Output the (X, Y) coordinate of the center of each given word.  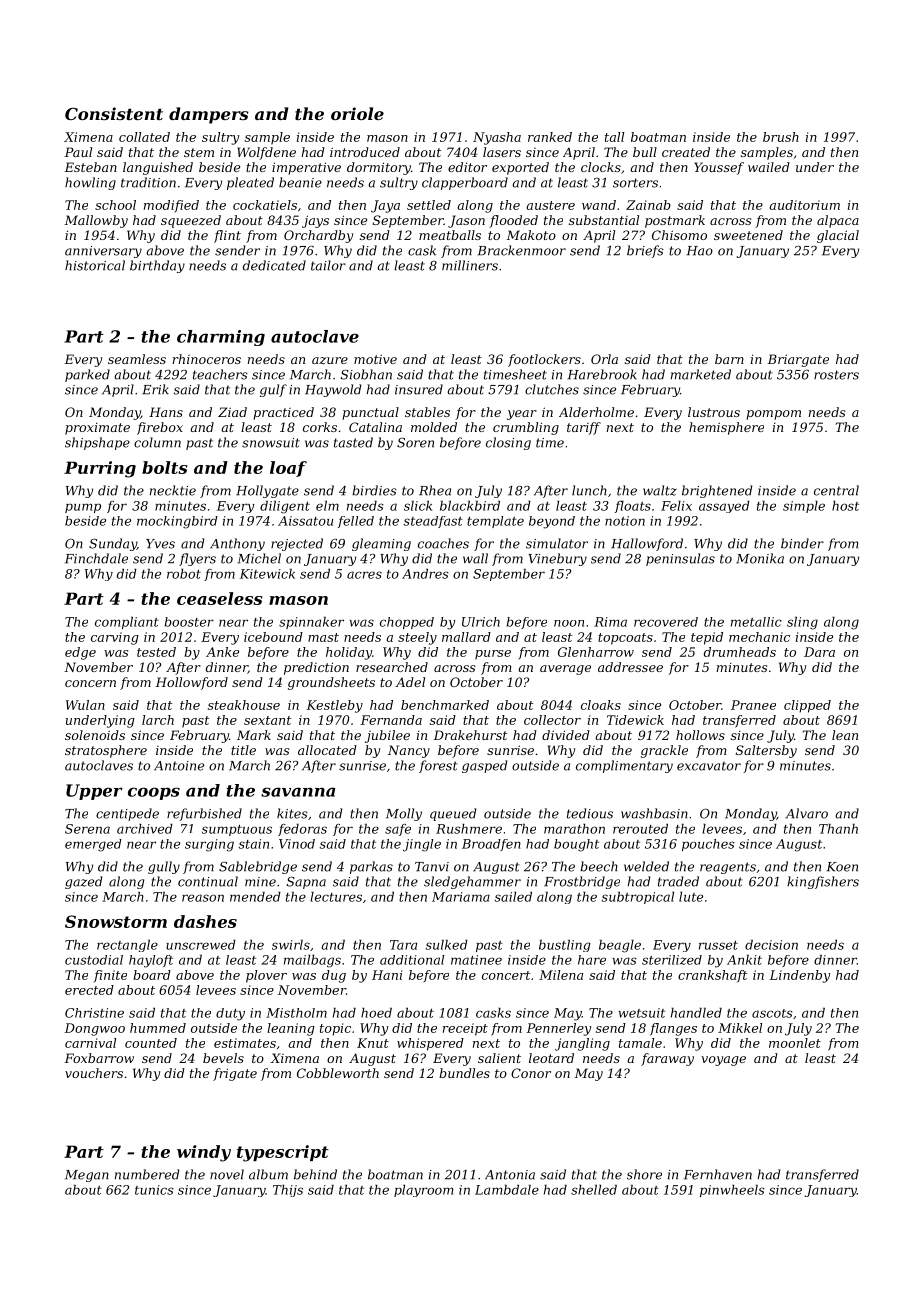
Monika (760, 558)
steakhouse (244, 705)
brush (781, 137)
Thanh (838, 829)
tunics (154, 1190)
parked (87, 375)
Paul (78, 152)
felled (356, 522)
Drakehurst (470, 735)
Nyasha (497, 138)
